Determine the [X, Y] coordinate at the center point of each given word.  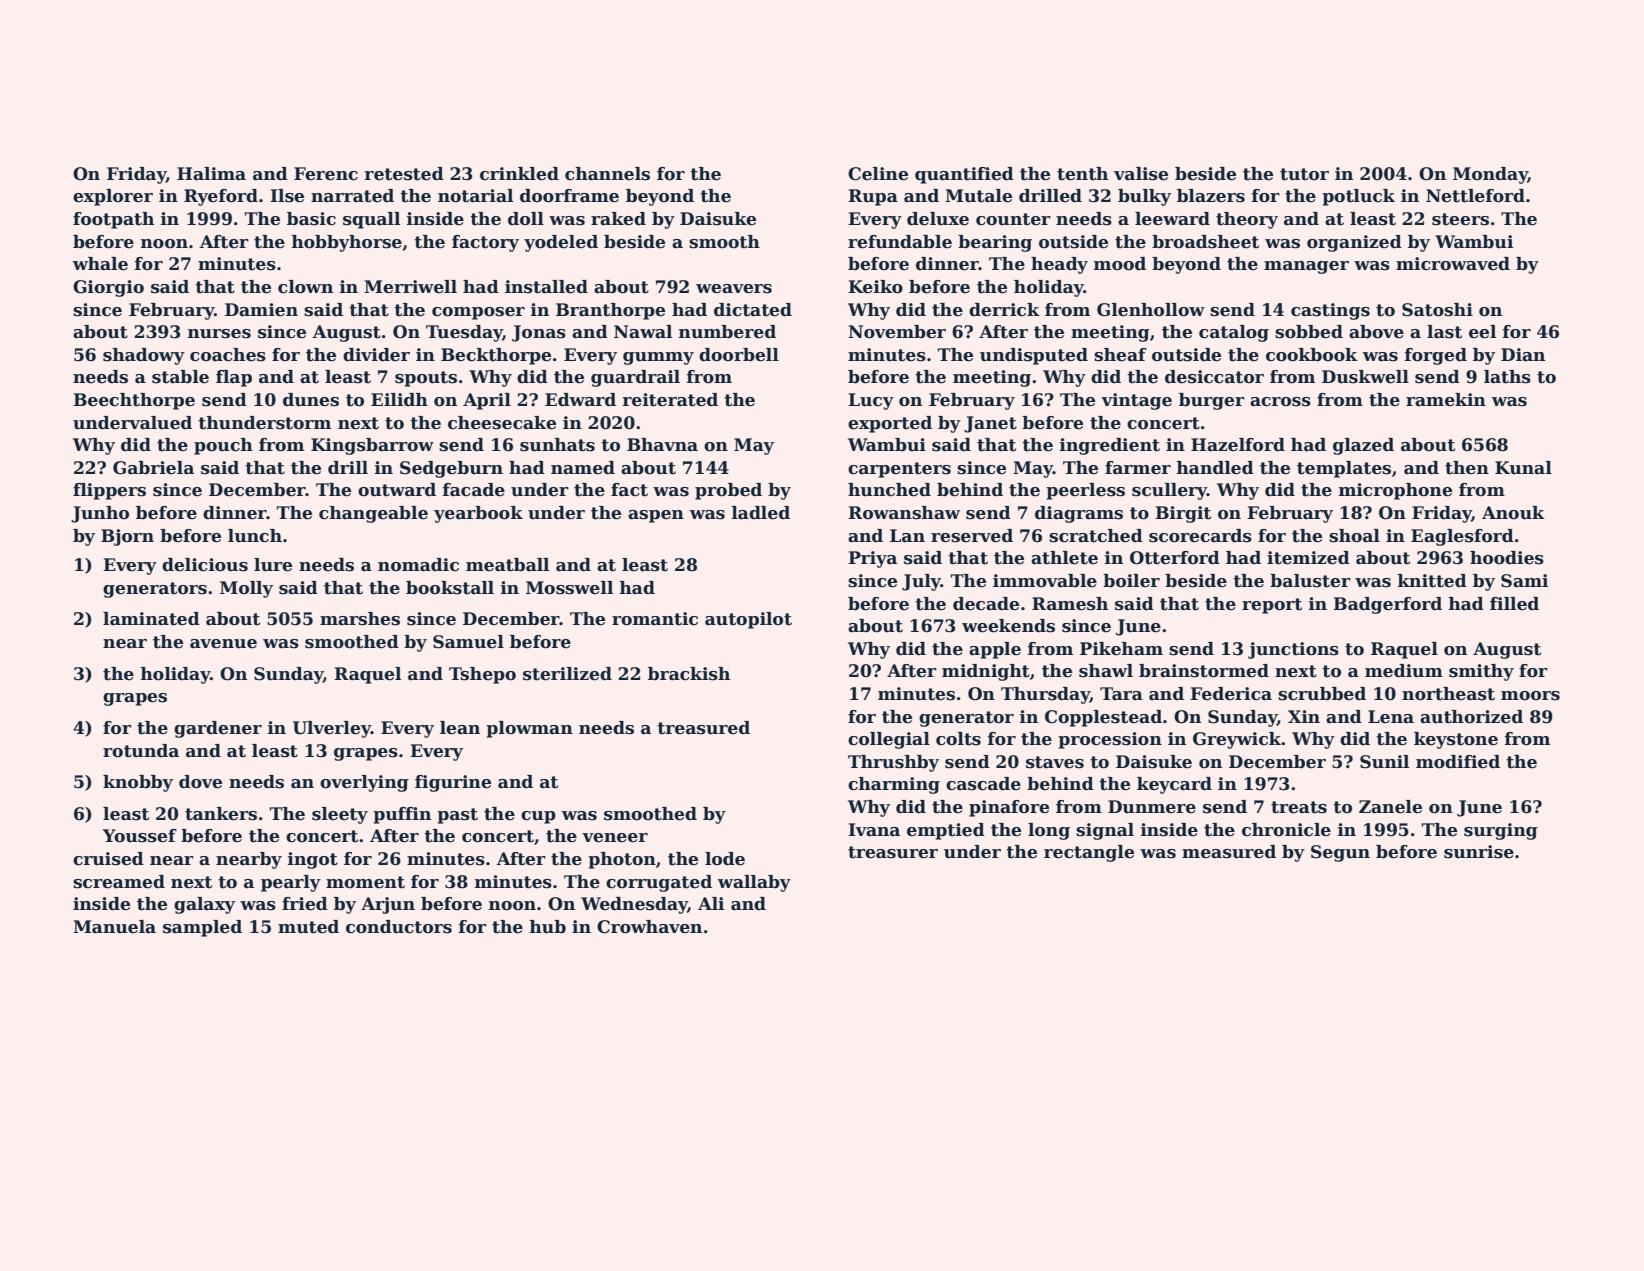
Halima [211, 174]
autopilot [748, 620]
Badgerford [1387, 605]
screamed [119, 882]
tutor [1304, 174]
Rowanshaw [904, 513]
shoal [1354, 536]
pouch [223, 446]
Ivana [874, 830]
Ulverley [332, 729]
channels [607, 174]
